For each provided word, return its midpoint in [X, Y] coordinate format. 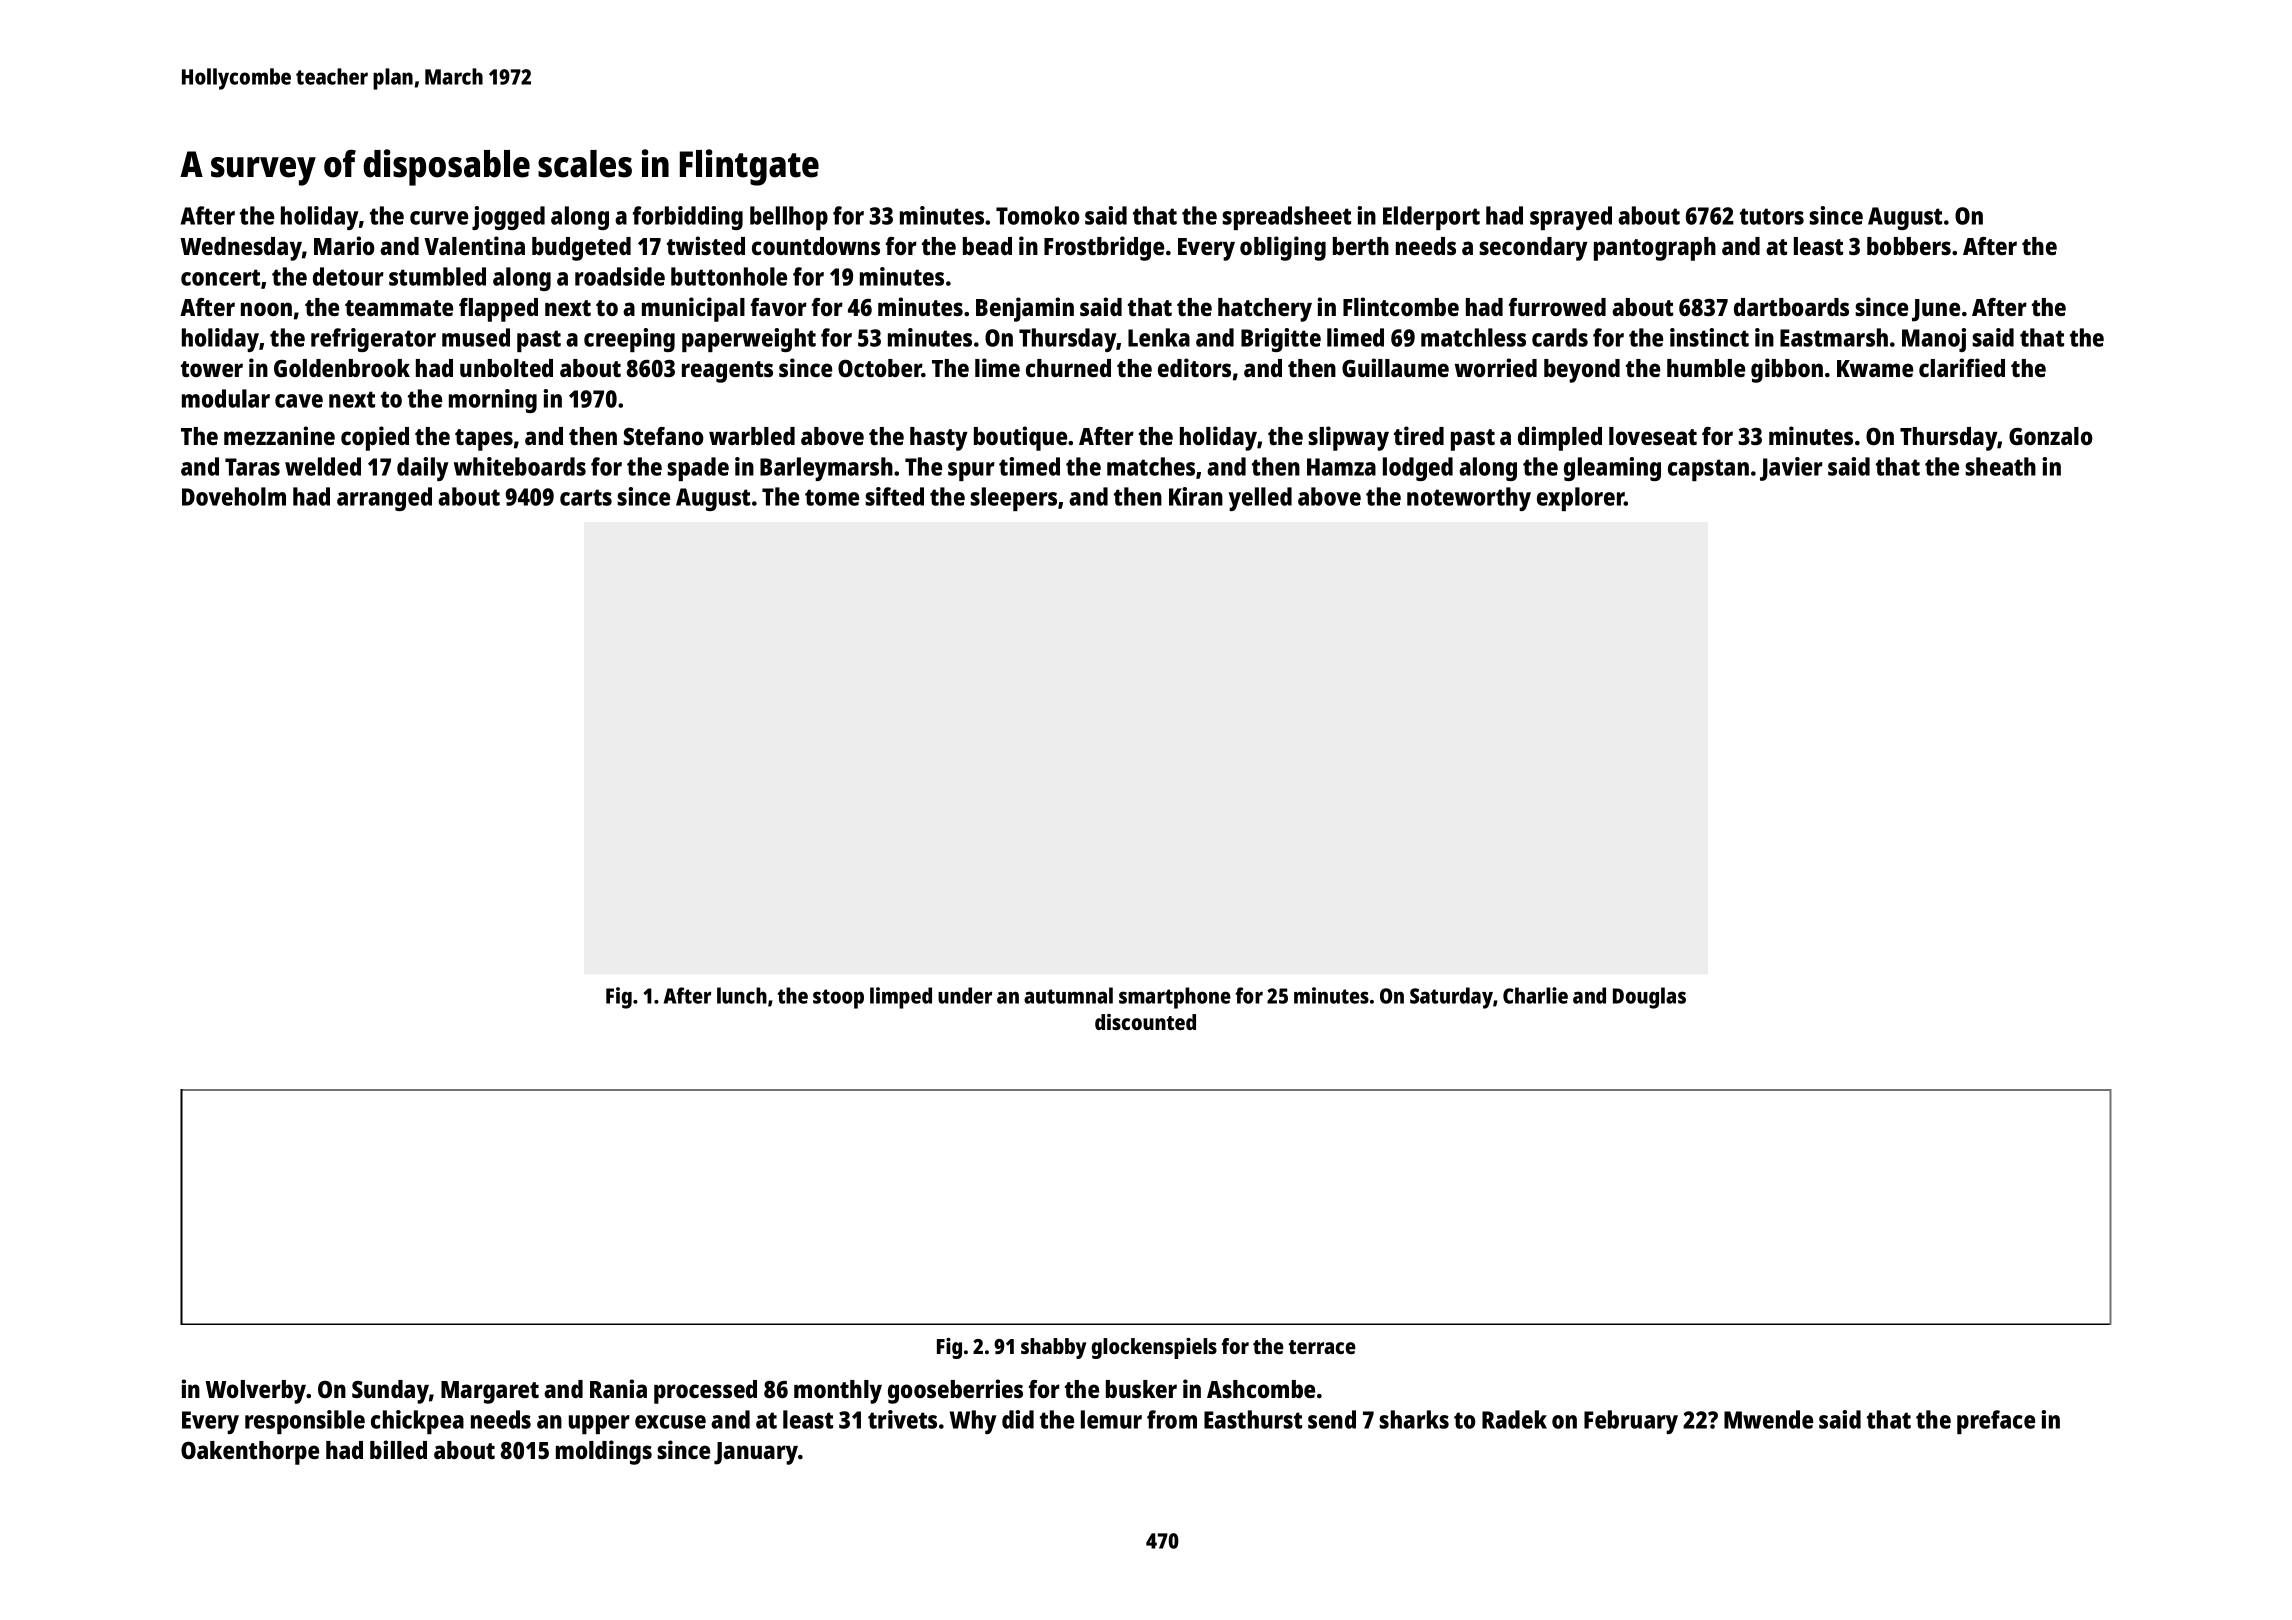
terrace [1322, 1347]
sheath [2000, 466]
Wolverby [256, 1392]
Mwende [1768, 1419]
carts [586, 497]
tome [832, 497]
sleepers [1013, 499]
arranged [384, 499]
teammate [399, 308]
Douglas [1649, 998]
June [1936, 310]
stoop [838, 999]
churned [1068, 368]
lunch [742, 995]
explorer [1580, 499]
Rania [618, 1388]
